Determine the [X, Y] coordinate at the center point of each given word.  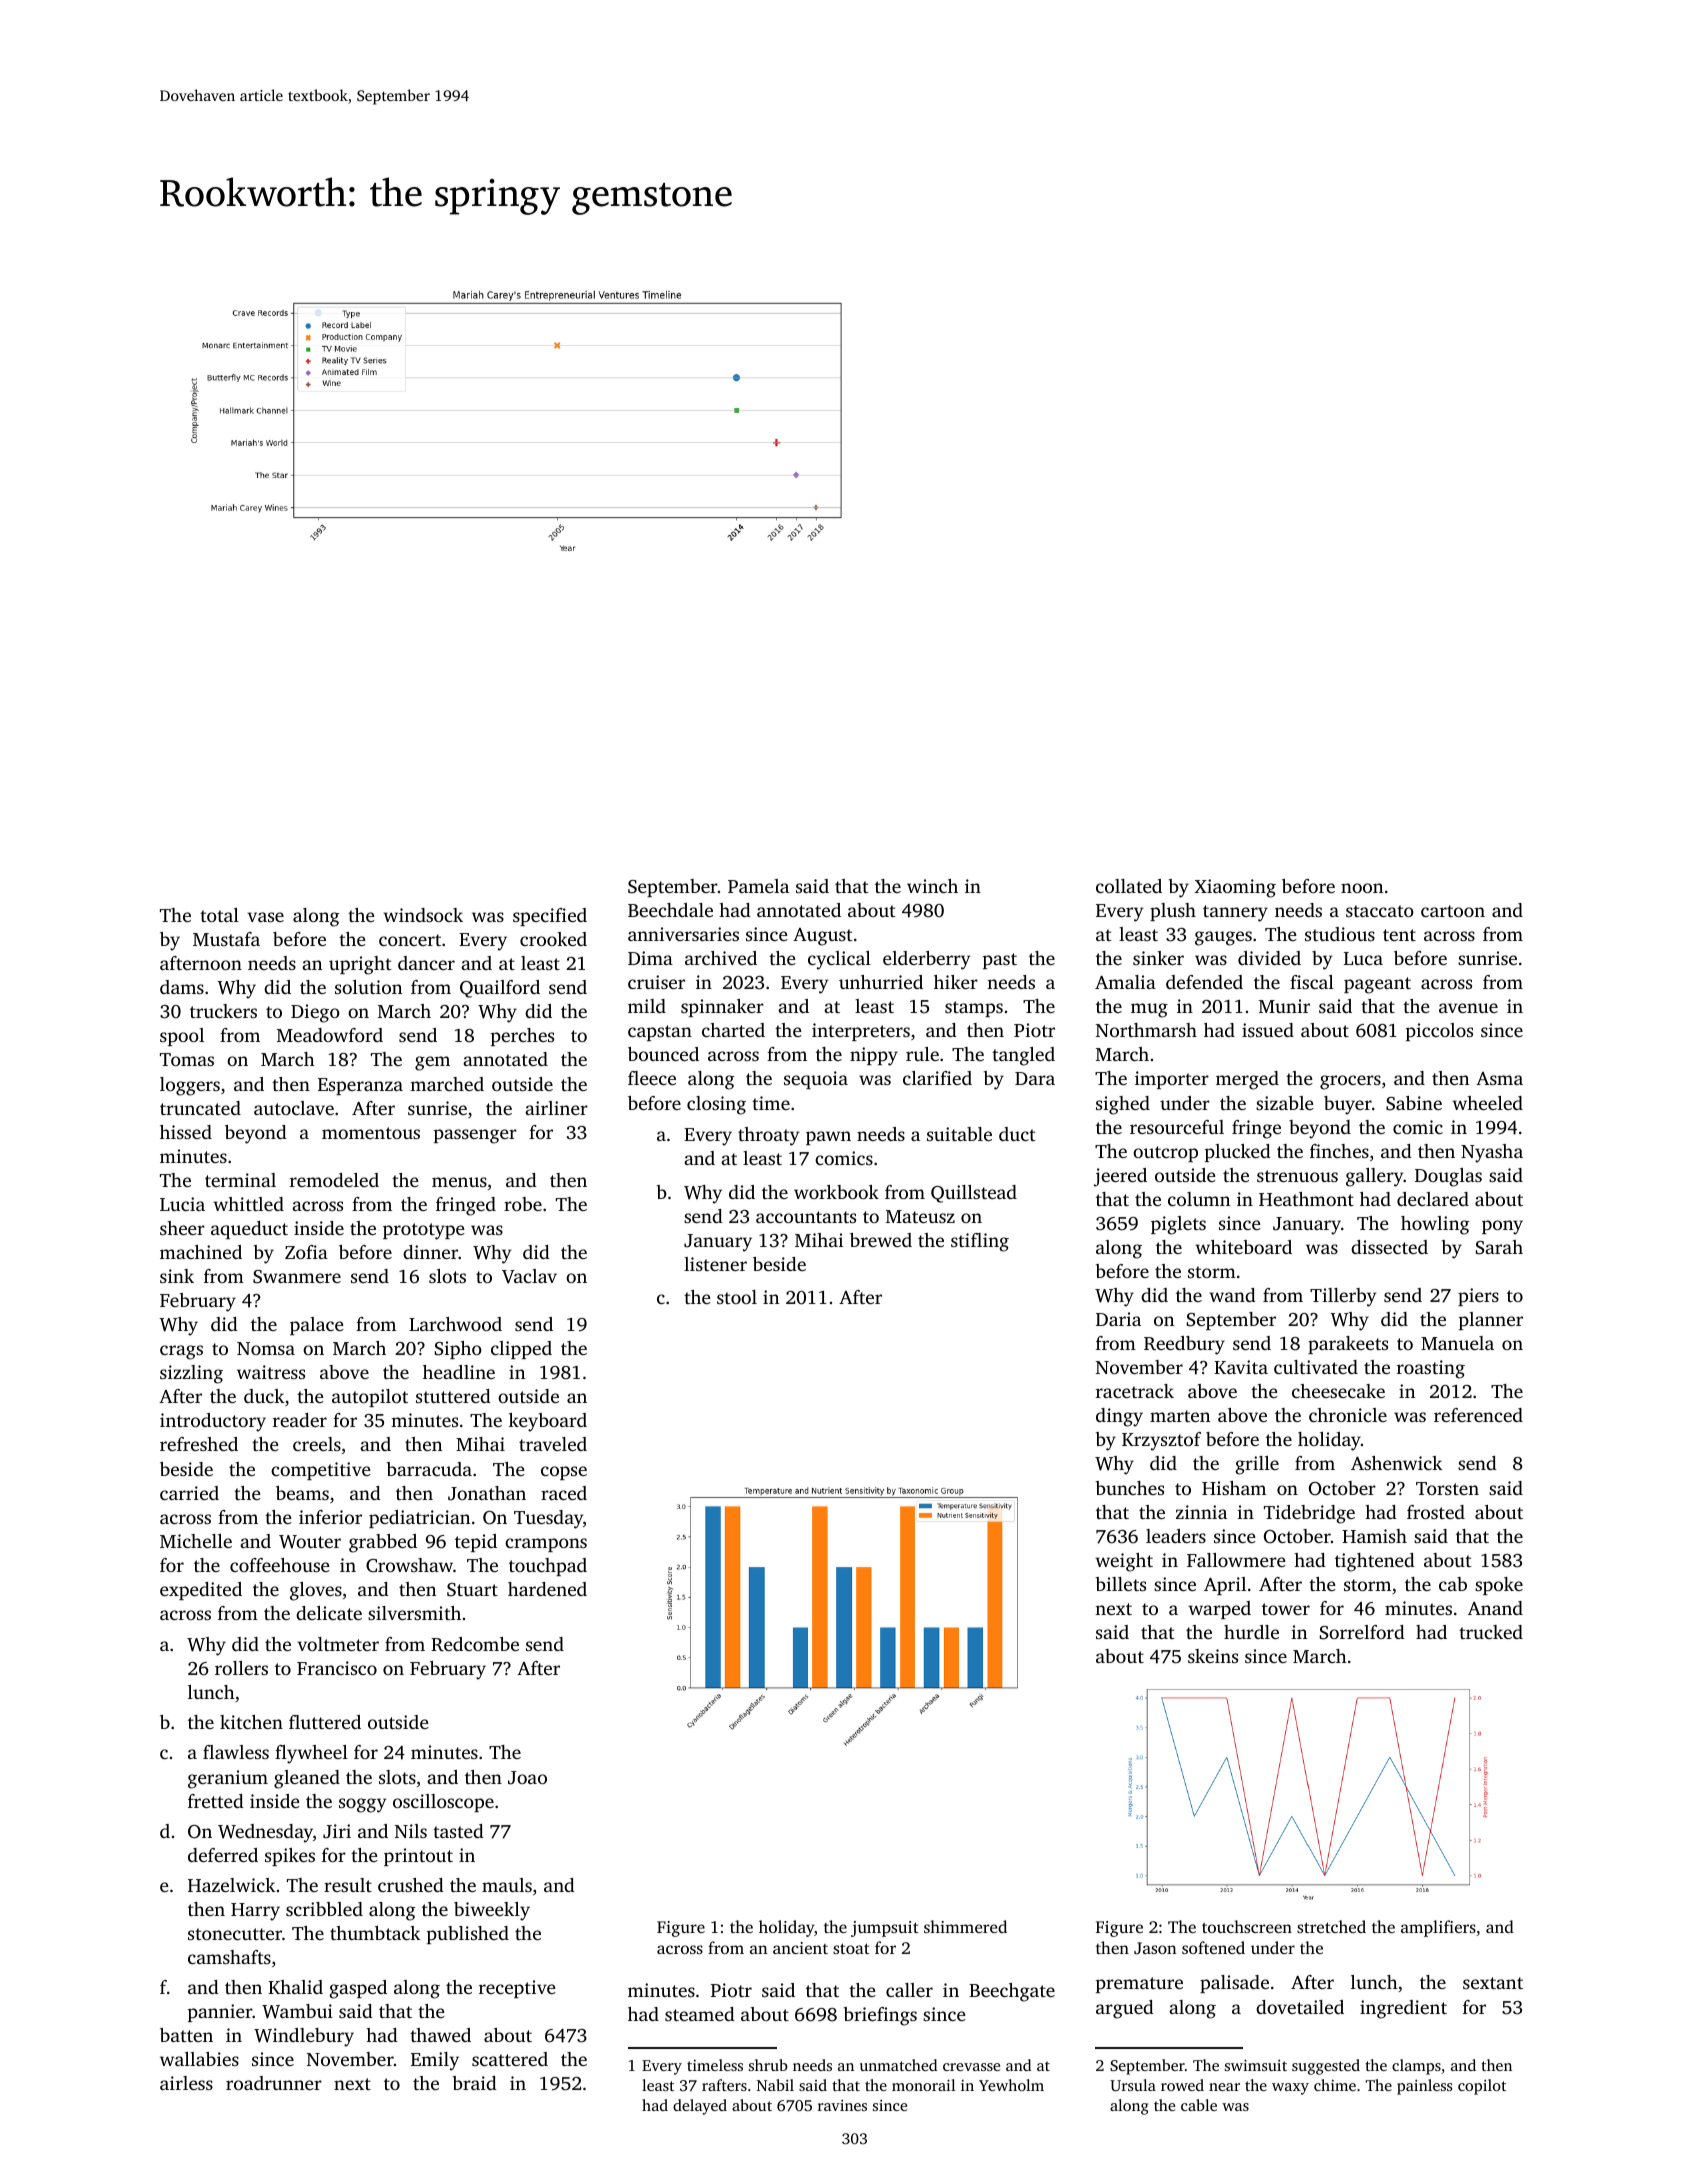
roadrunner [274, 2083]
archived [721, 958]
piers [1478, 1297]
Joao [527, 1778]
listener [715, 1264]
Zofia [306, 1252]
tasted [458, 1831]
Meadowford [330, 1035]
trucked [1491, 1632]
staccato [1380, 911]
